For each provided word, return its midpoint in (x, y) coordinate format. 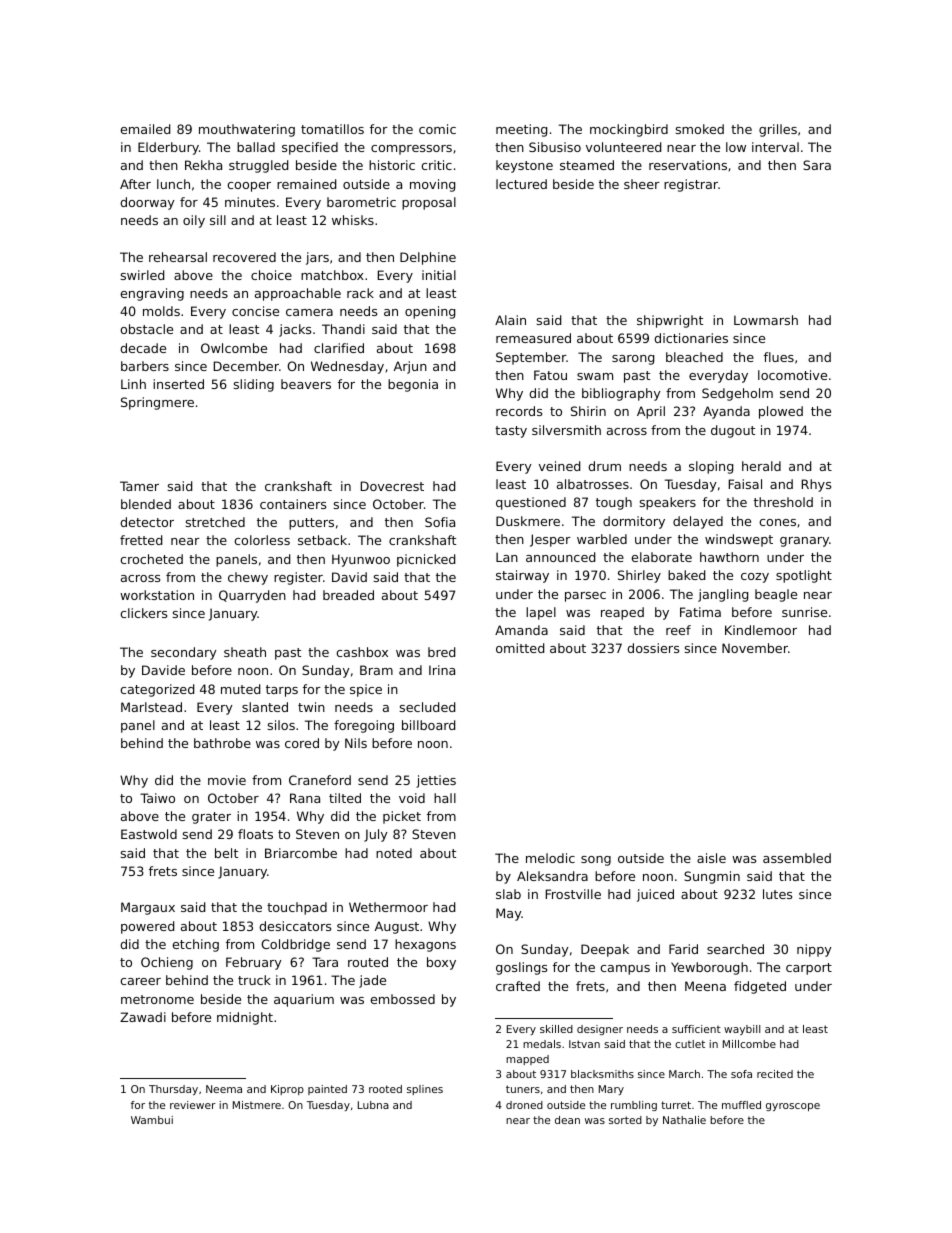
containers (293, 504)
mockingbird (629, 130)
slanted (265, 707)
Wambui (152, 1120)
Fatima (700, 612)
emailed (145, 129)
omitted (520, 648)
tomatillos (332, 129)
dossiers (653, 648)
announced (560, 557)
